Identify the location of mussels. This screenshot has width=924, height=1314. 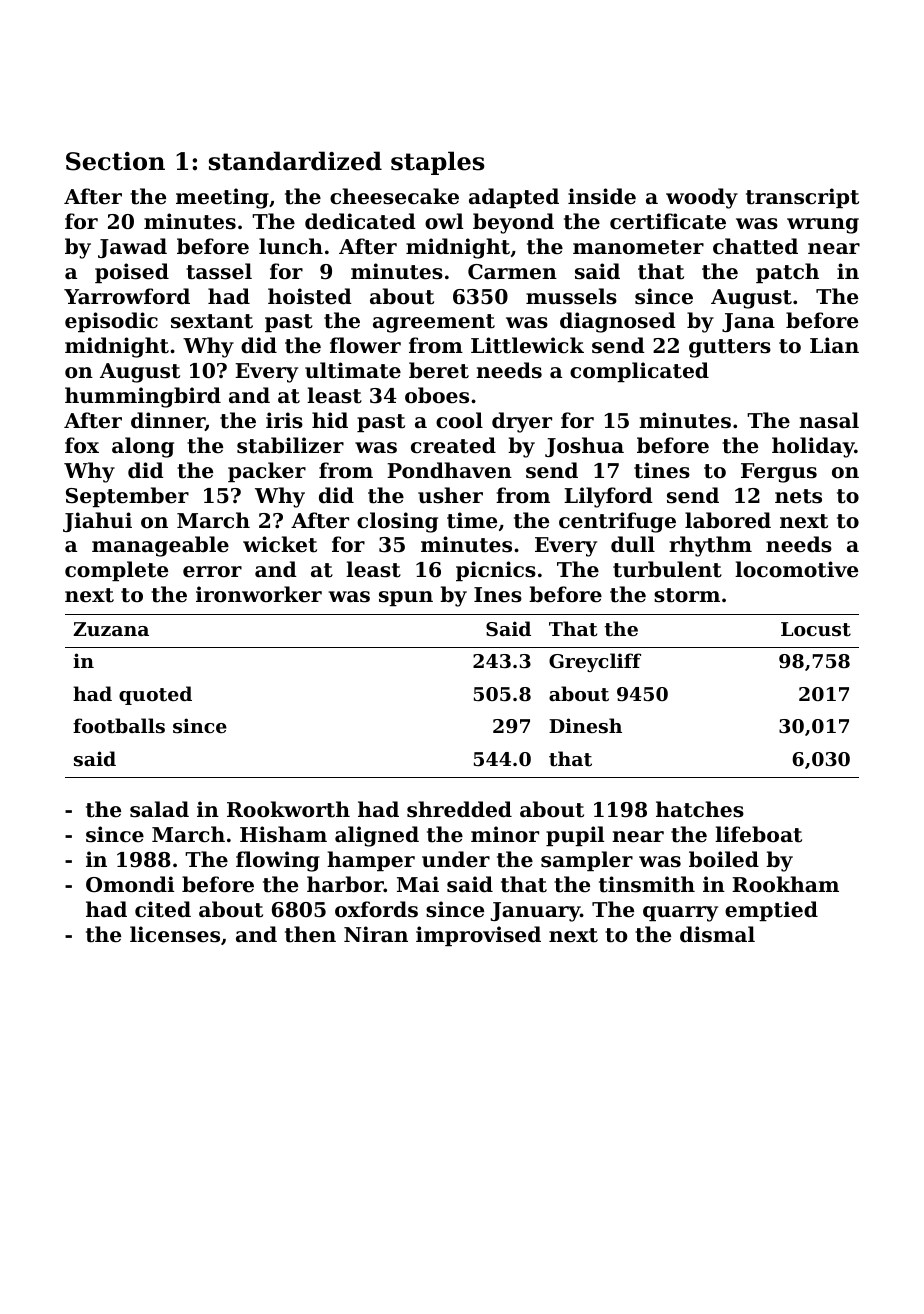
(571, 296).
